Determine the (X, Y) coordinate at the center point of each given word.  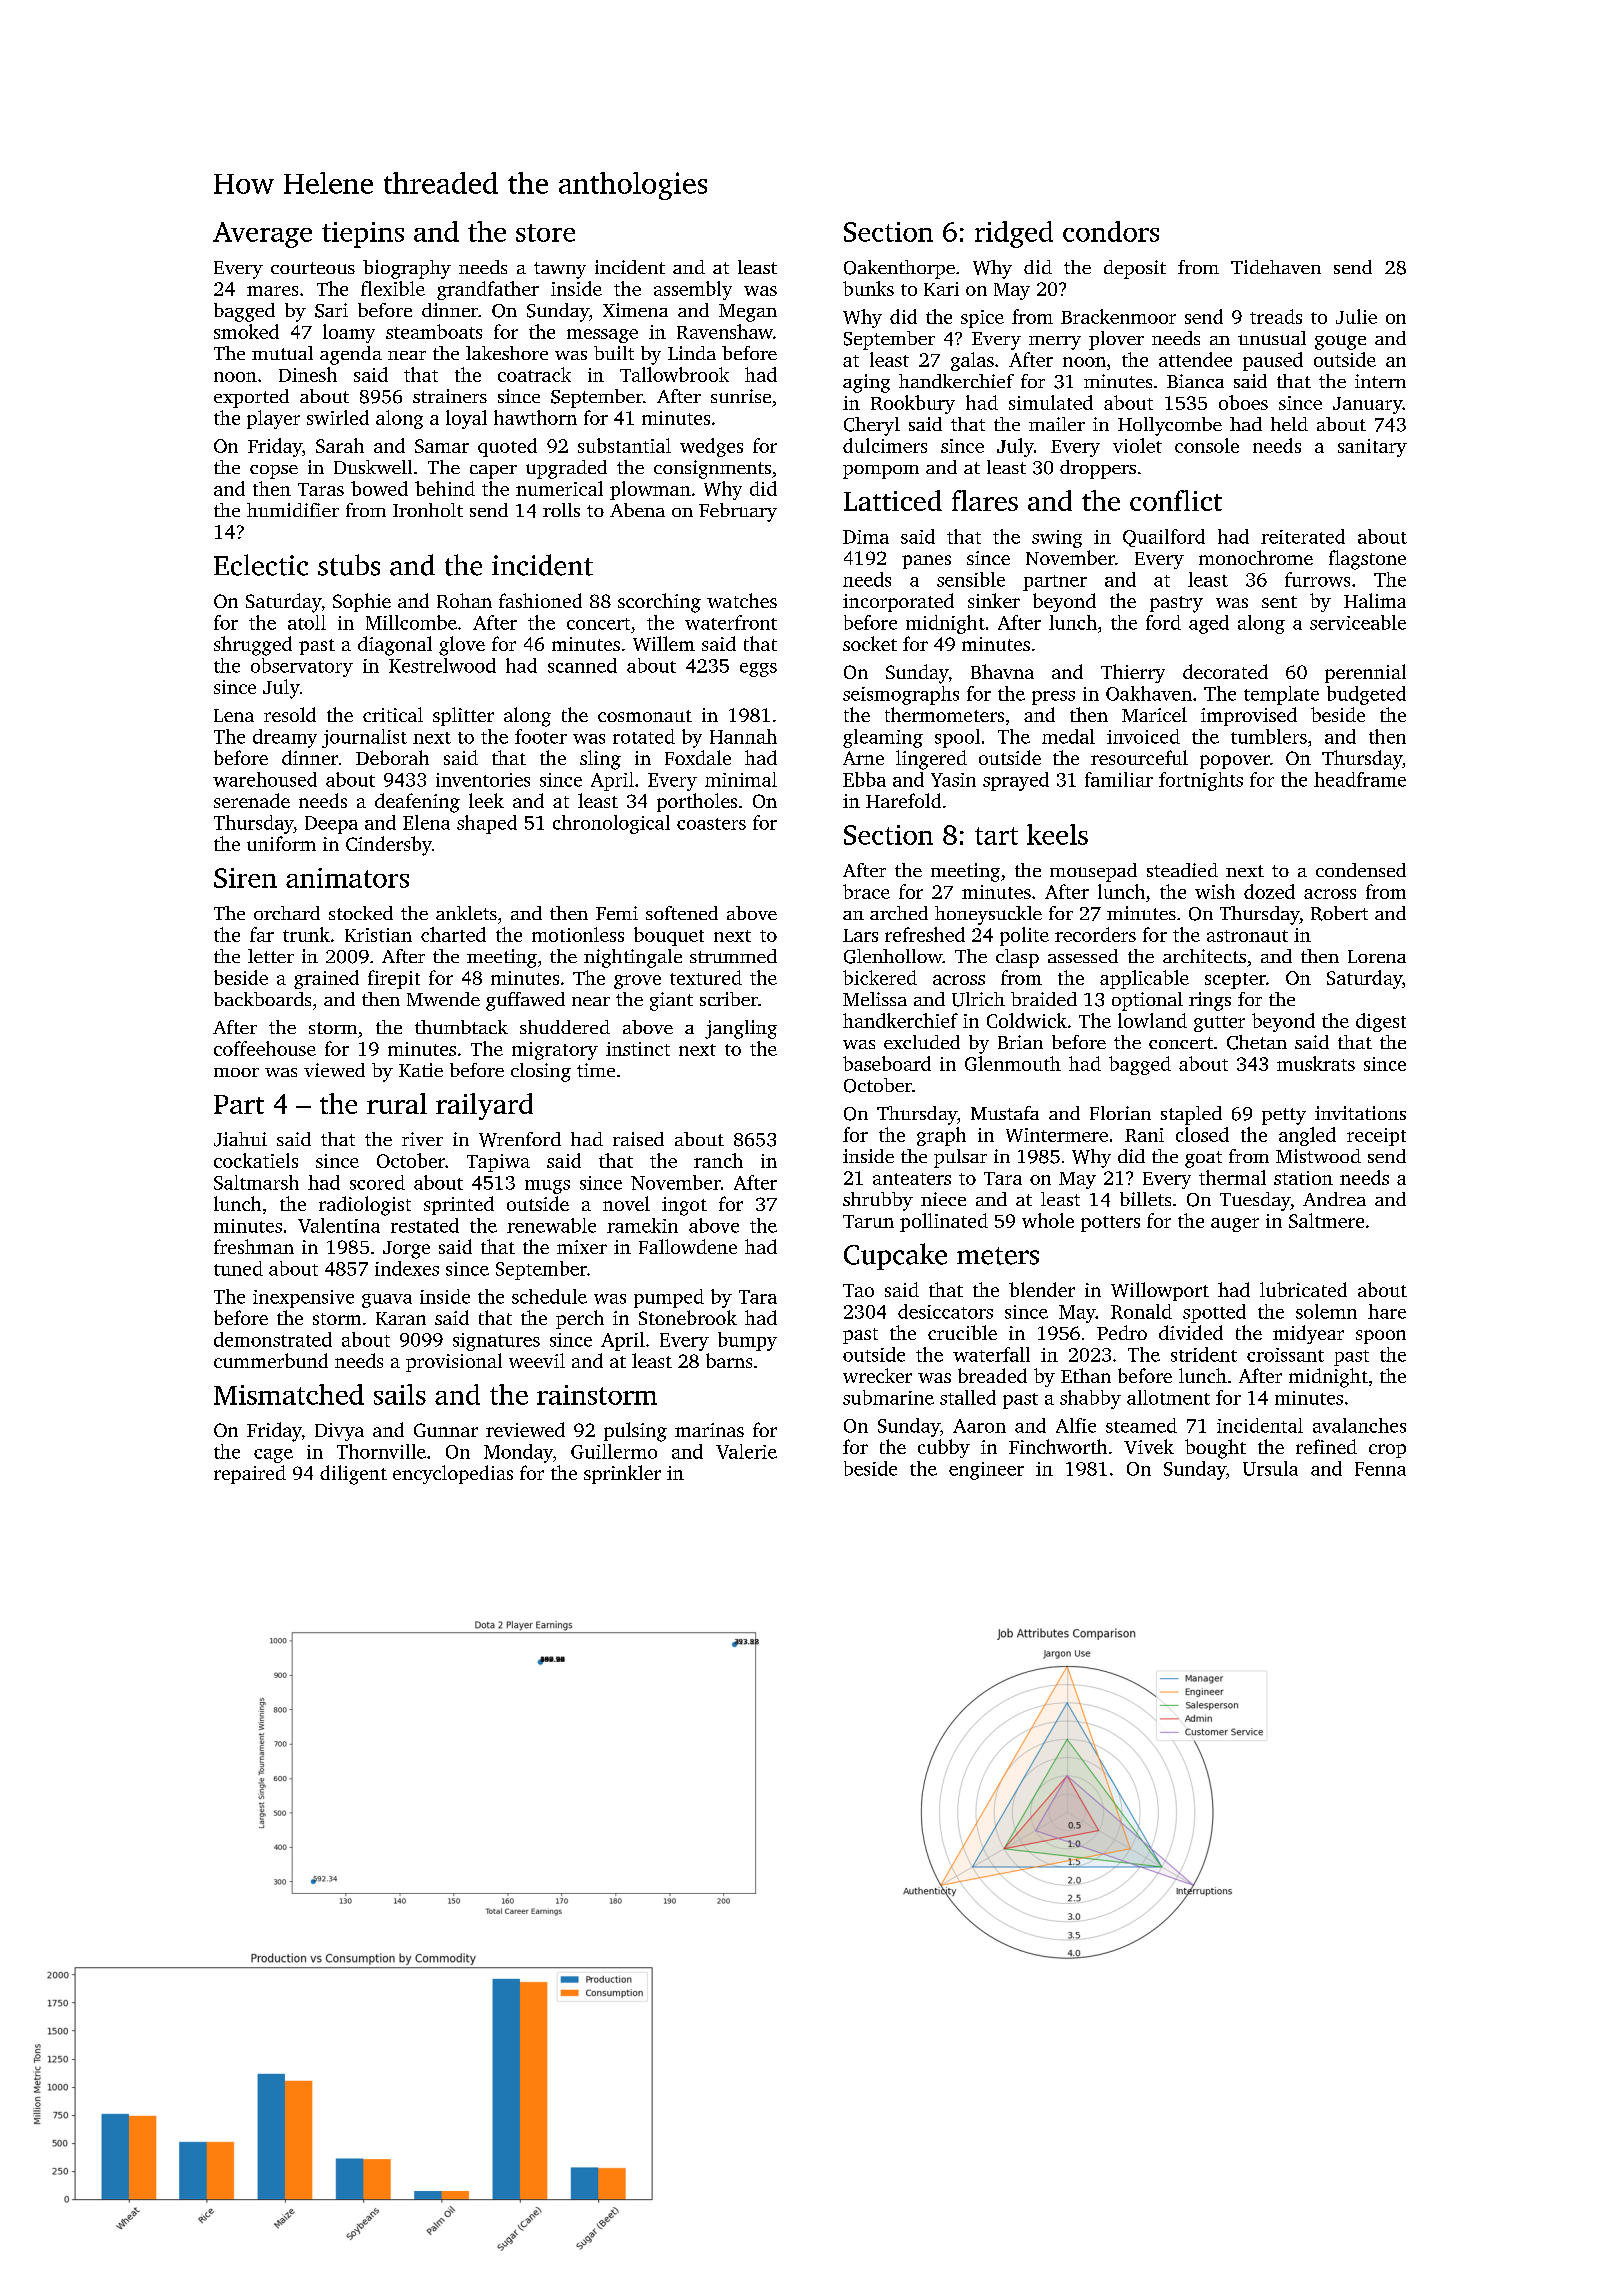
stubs (349, 565)
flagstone (1367, 560)
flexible (393, 288)
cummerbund (271, 1360)
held (1289, 424)
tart (996, 836)
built (614, 353)
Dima (866, 537)
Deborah (392, 757)
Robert (1339, 913)
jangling (741, 1029)
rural (397, 1103)
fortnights (1201, 781)
